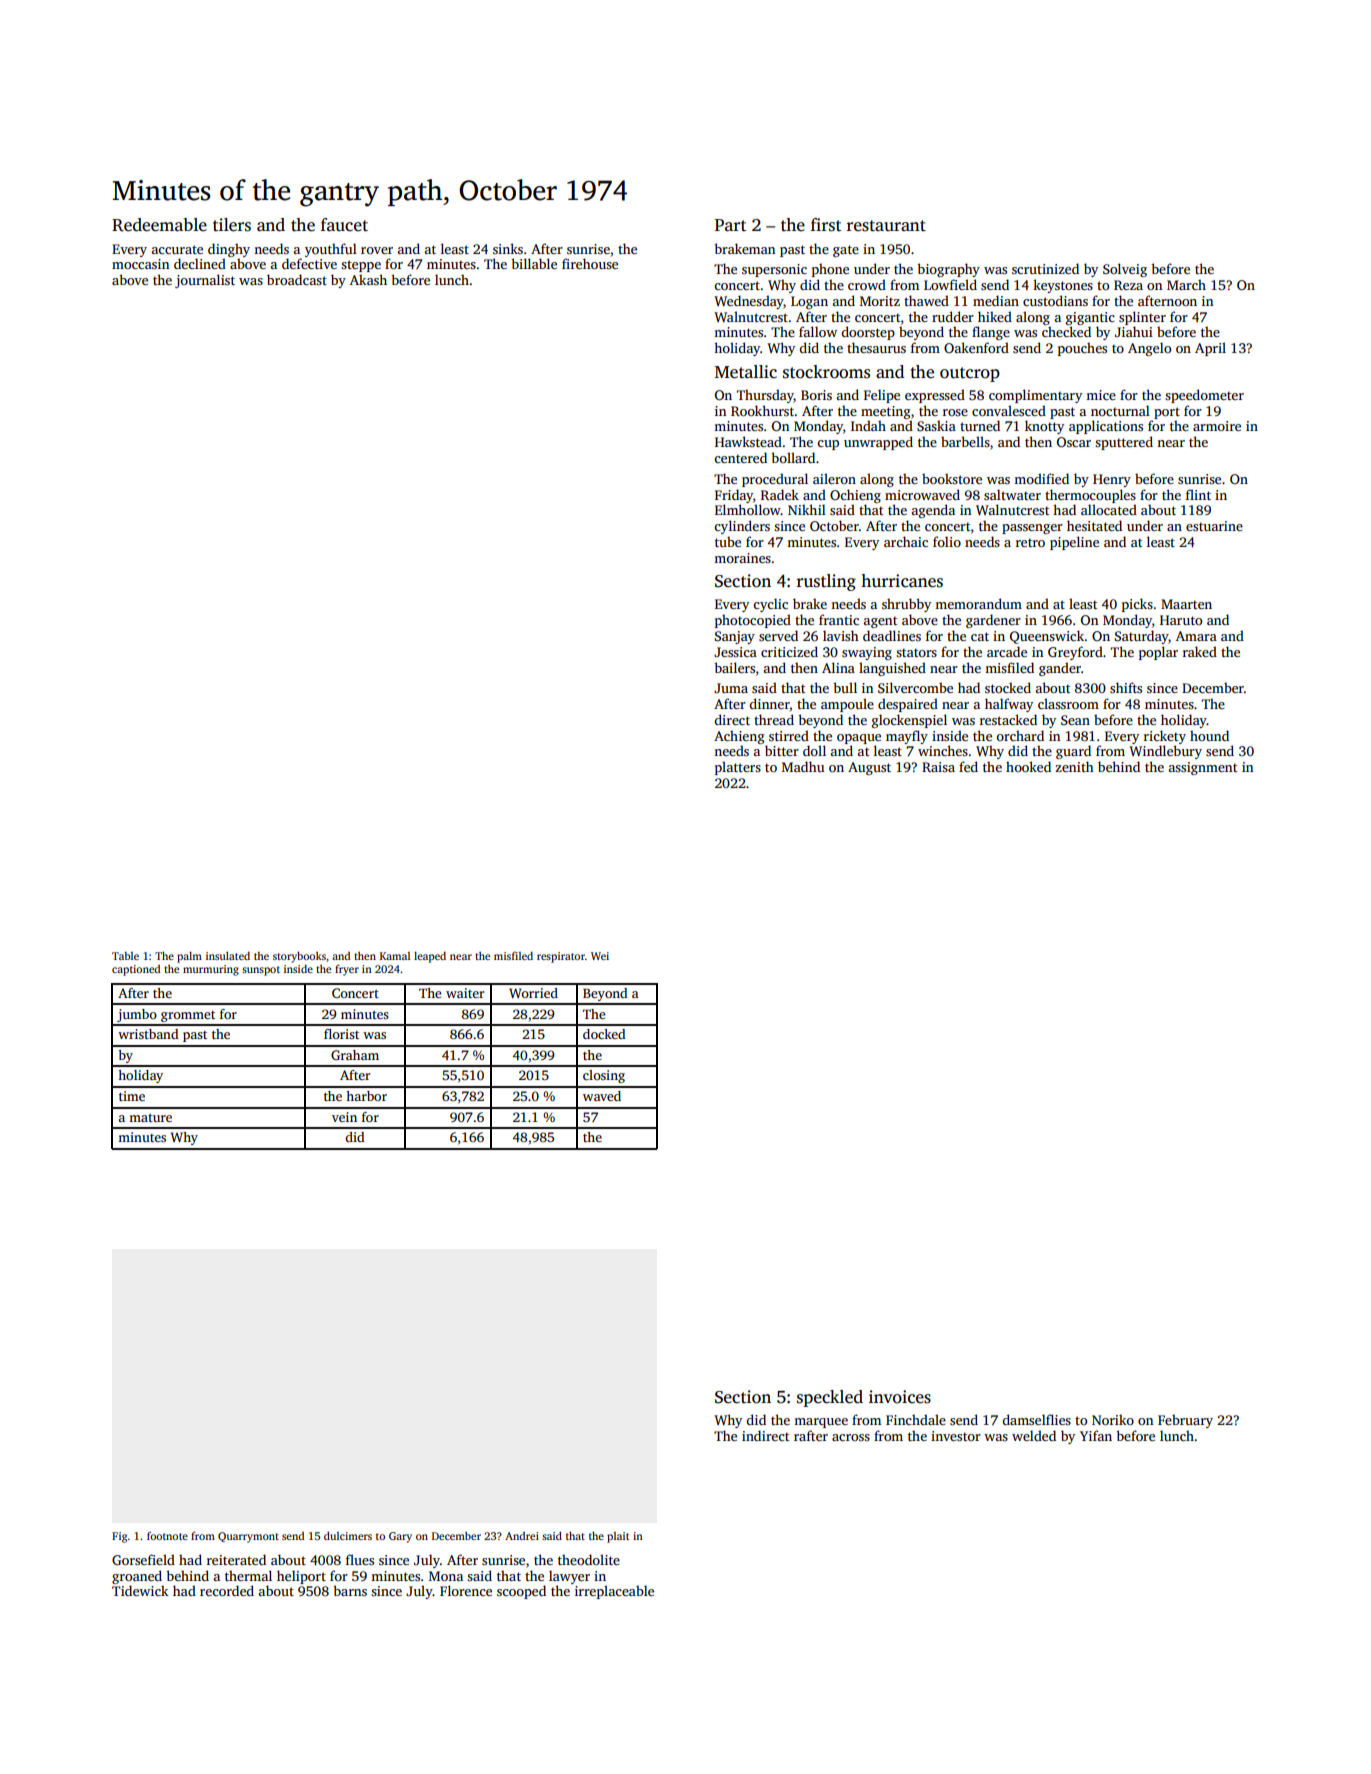  I want to click on storybooks, so click(299, 957).
